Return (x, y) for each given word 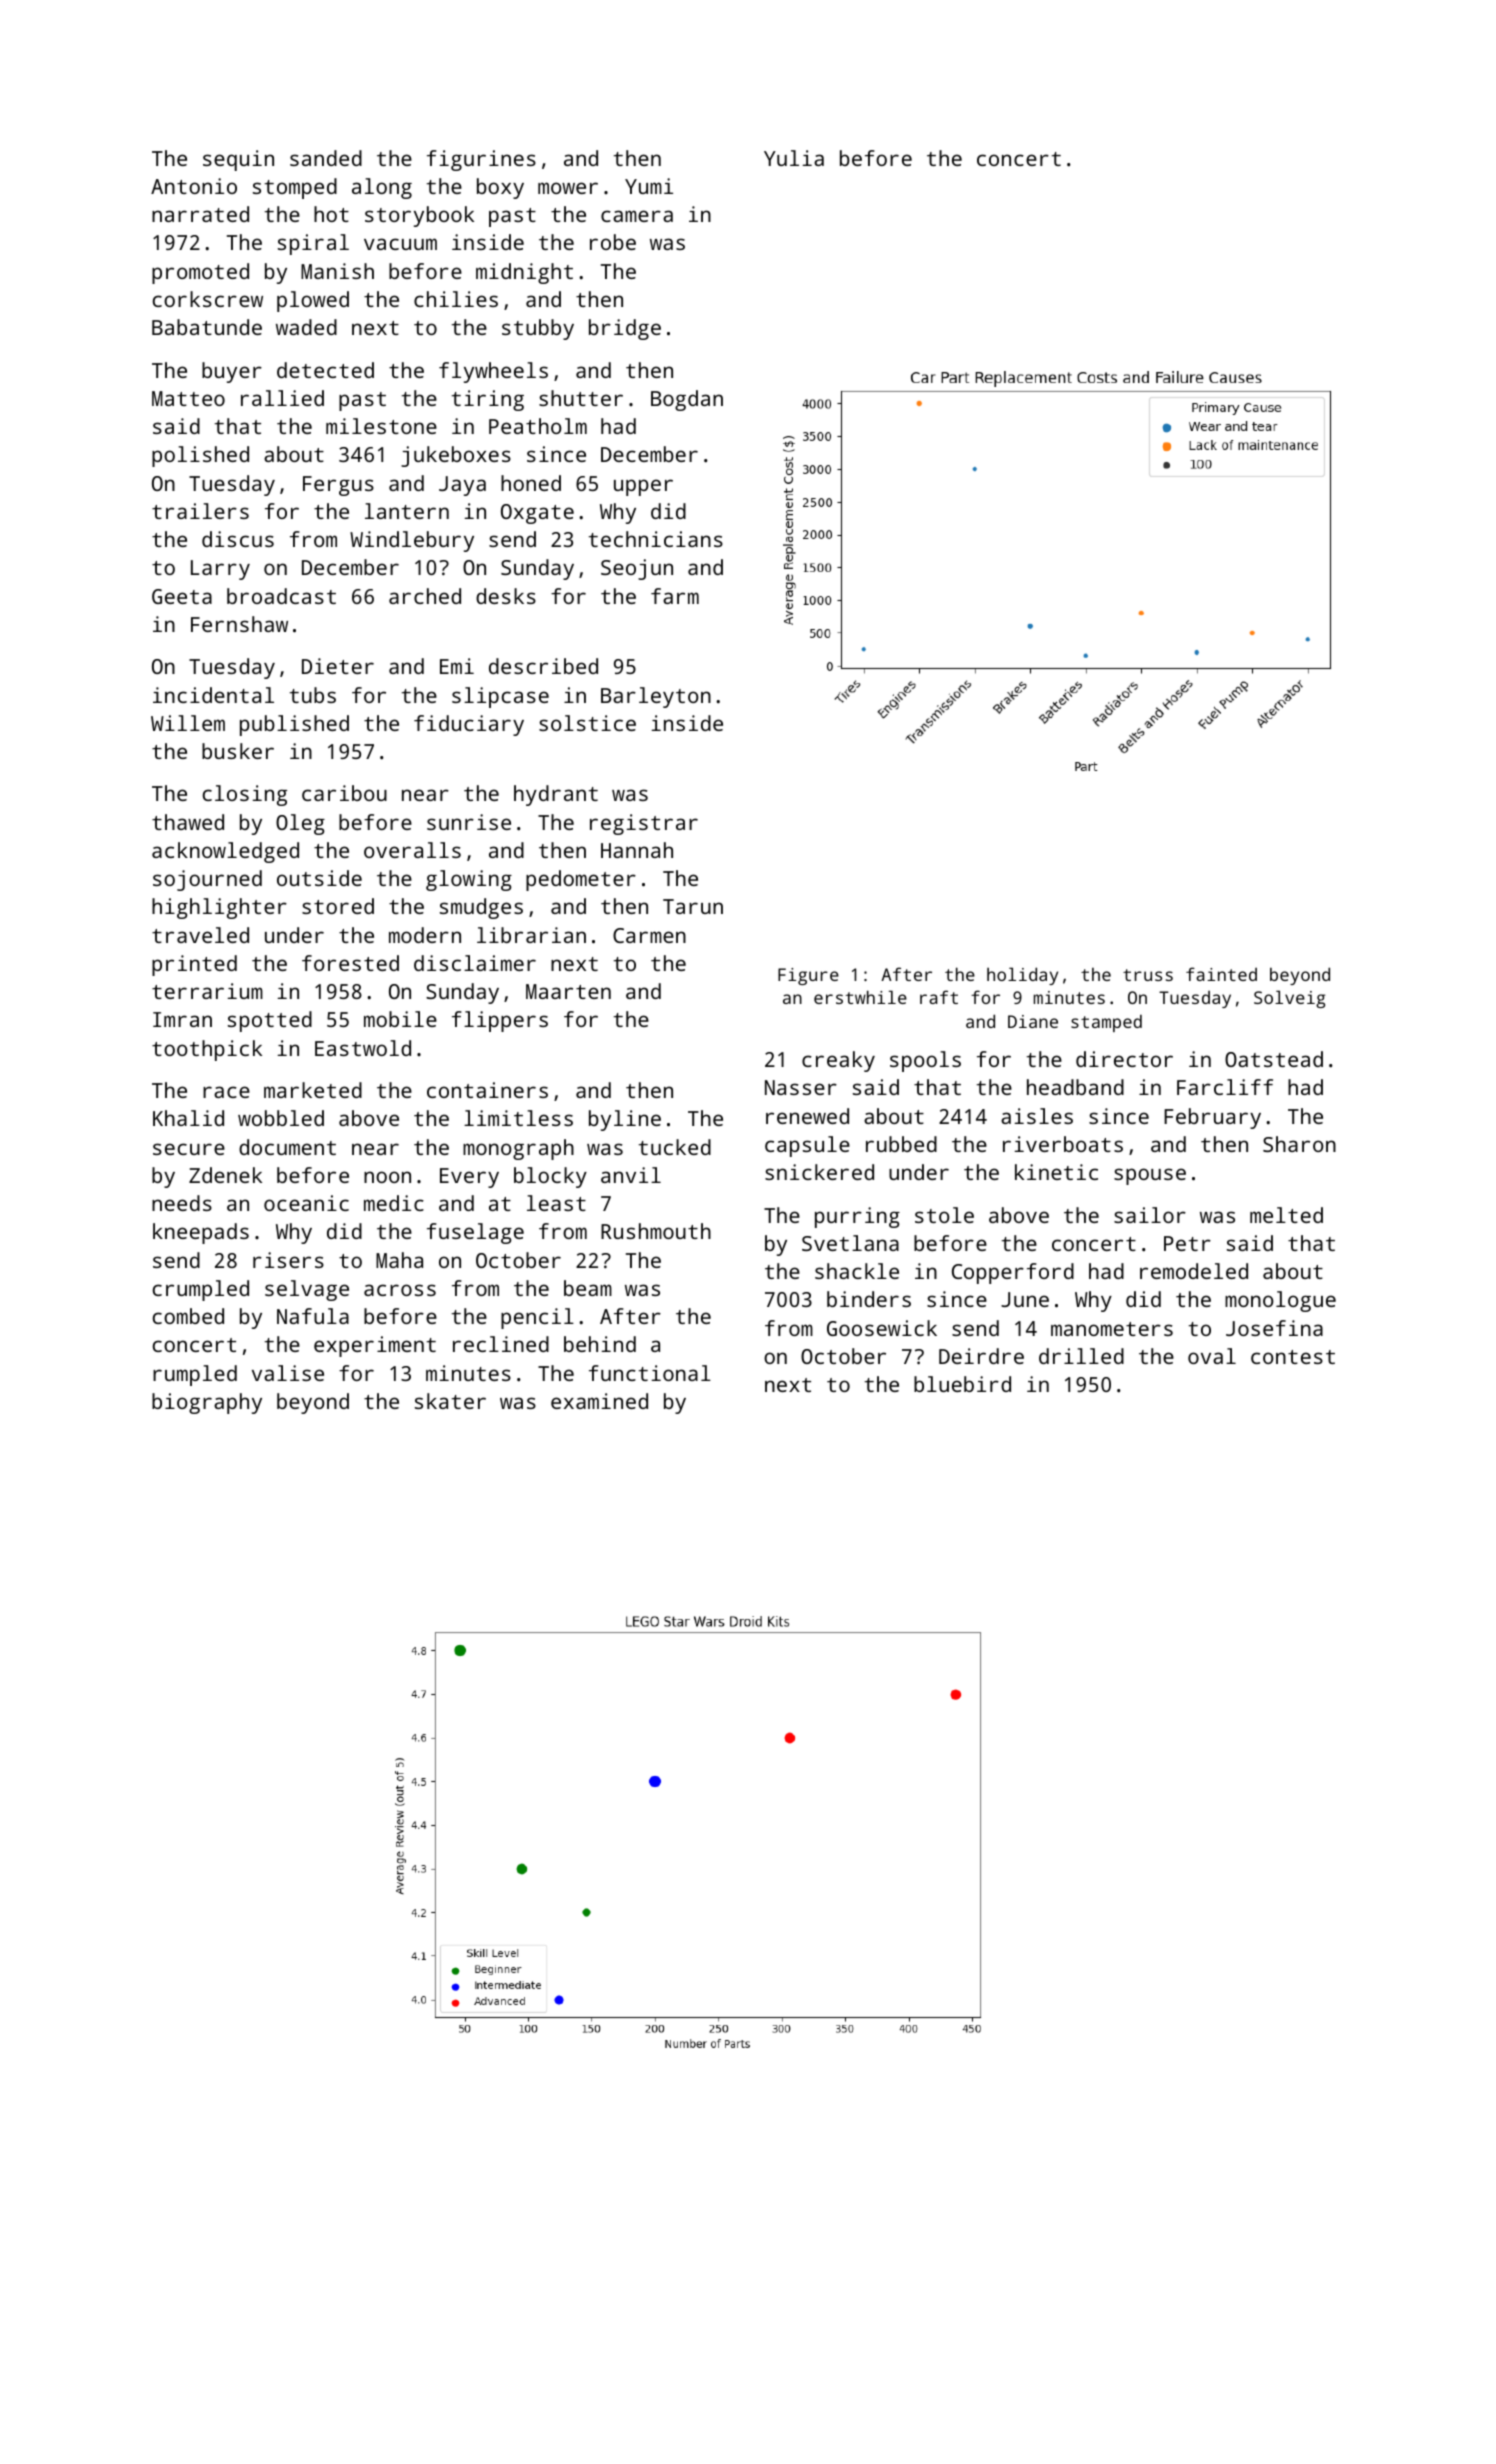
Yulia (794, 158)
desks (506, 596)
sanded (326, 158)
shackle (857, 1271)
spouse (1150, 1176)
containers (487, 1090)
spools (925, 1061)
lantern (407, 511)
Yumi (649, 186)
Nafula (313, 1316)
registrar (644, 824)
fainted (1221, 974)
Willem (188, 723)
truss (1148, 975)
